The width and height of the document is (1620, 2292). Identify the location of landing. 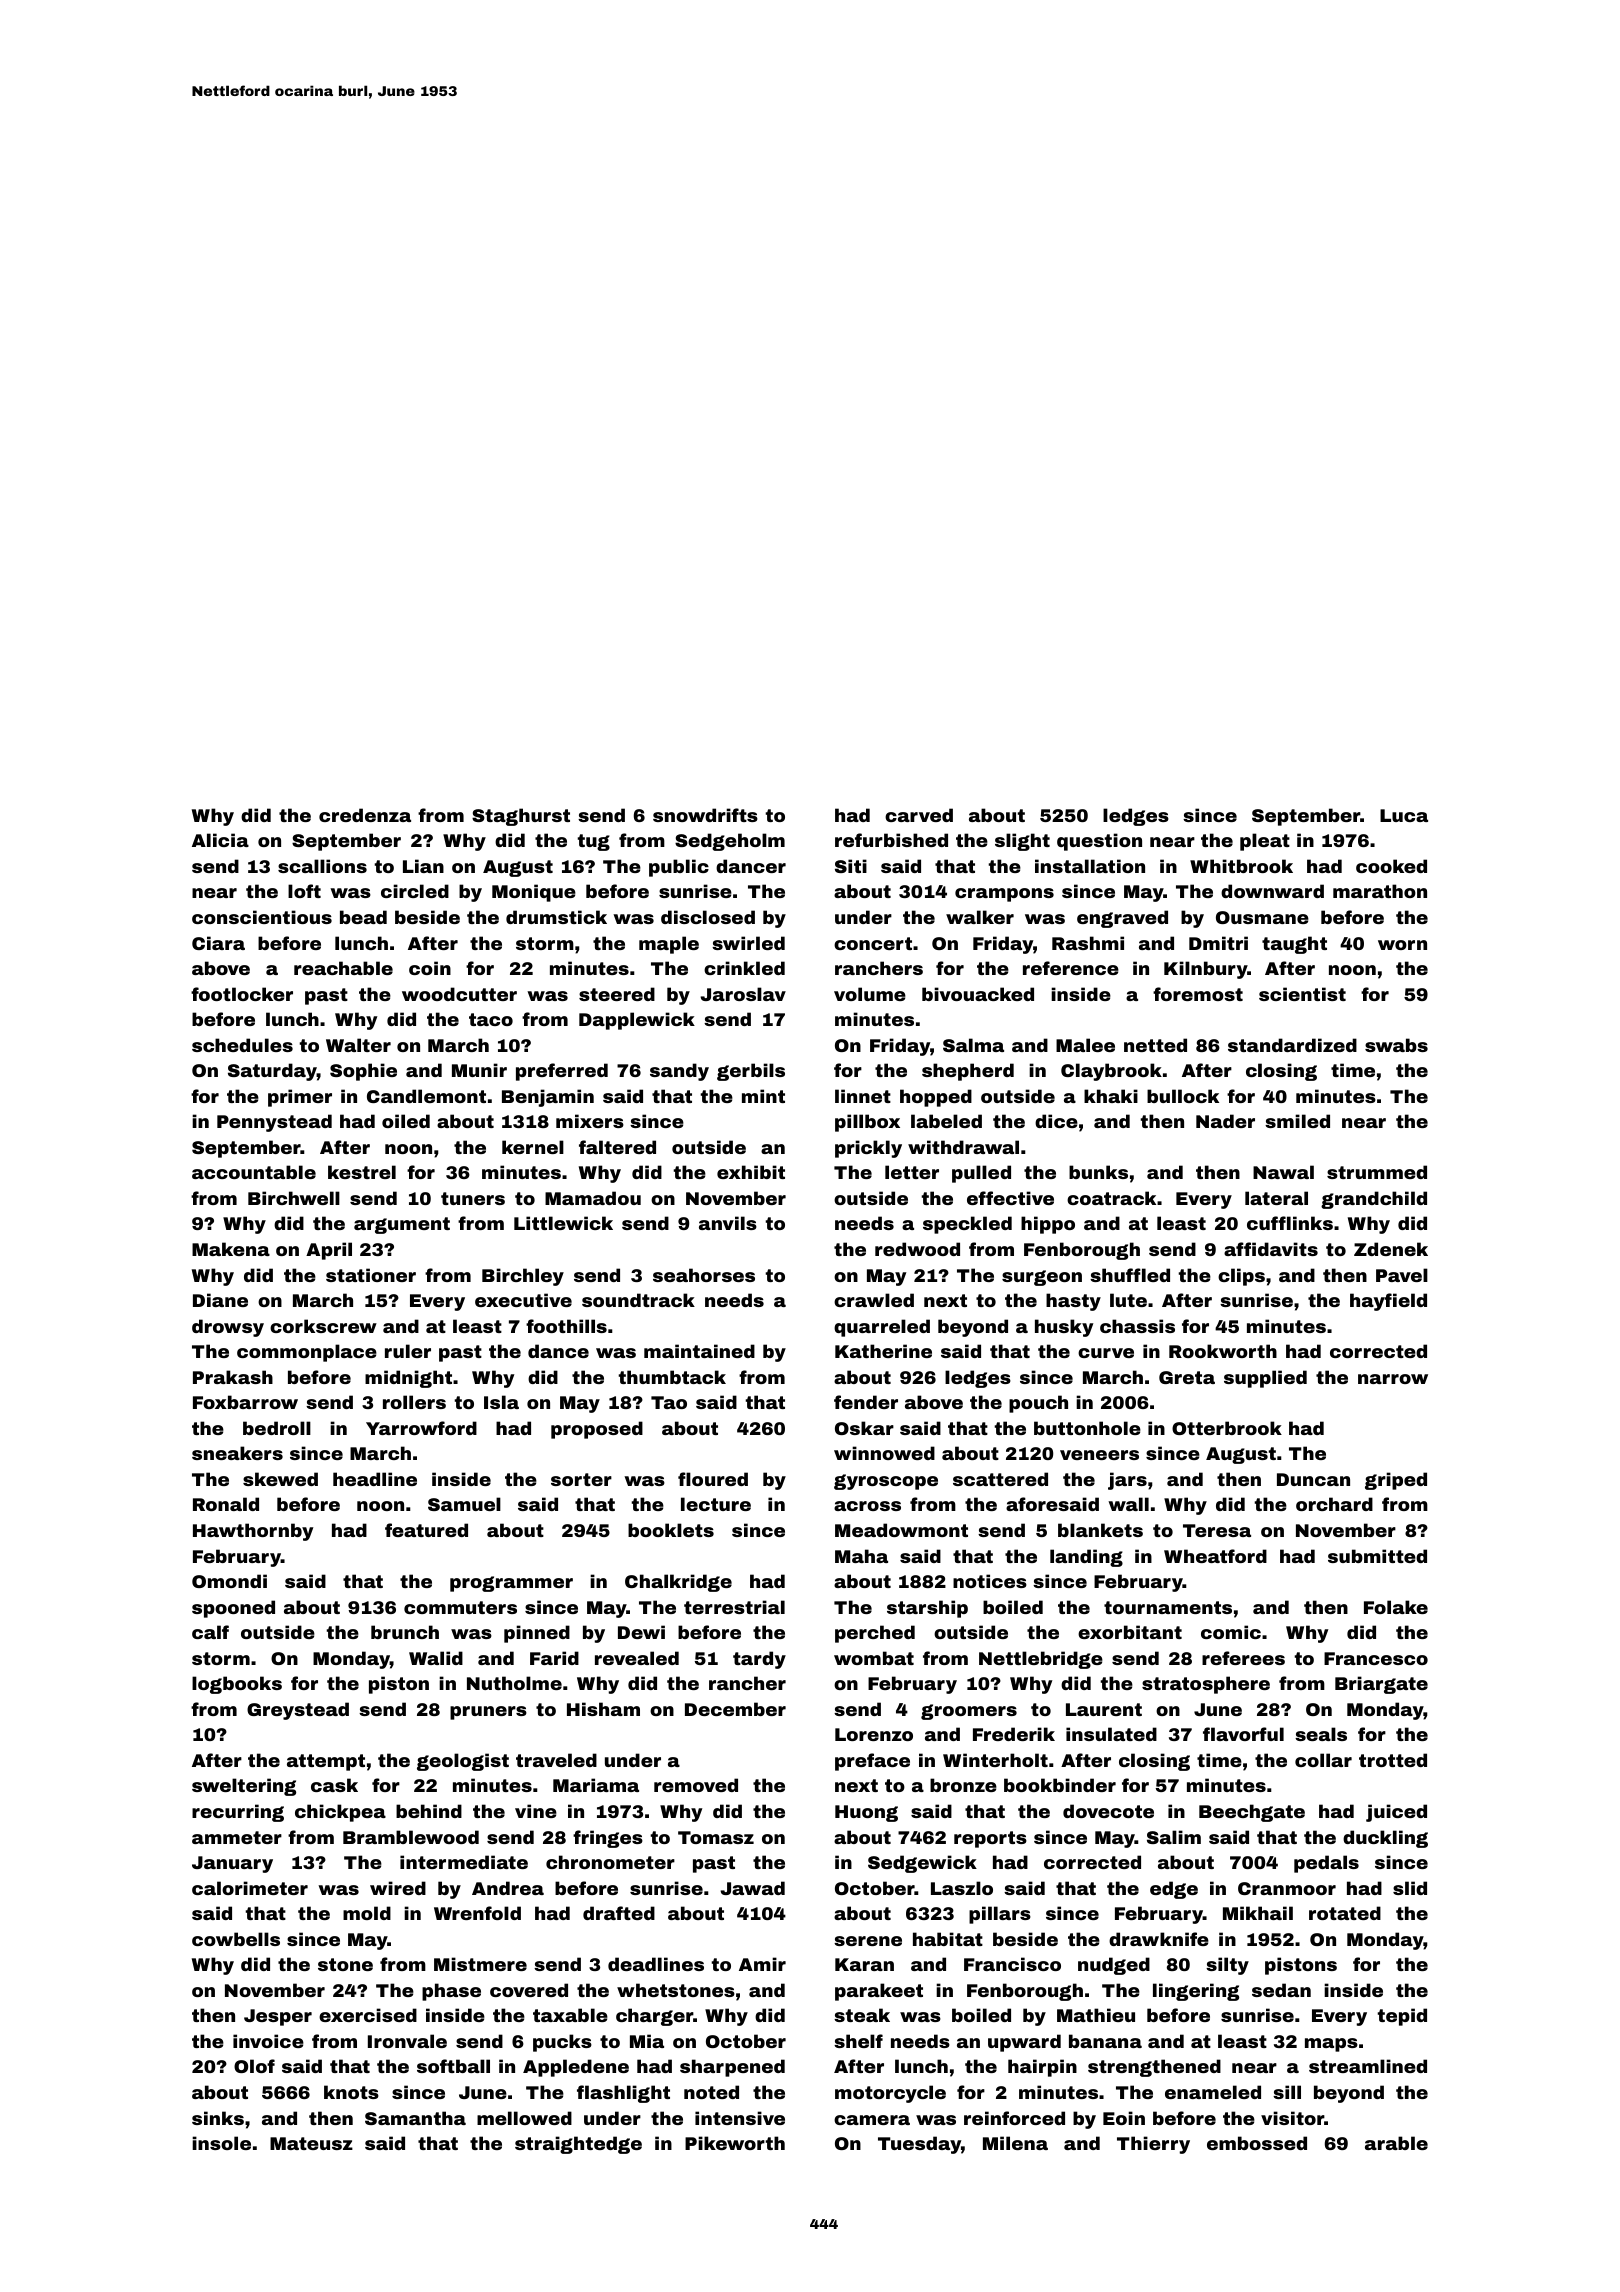
(1086, 1558).
